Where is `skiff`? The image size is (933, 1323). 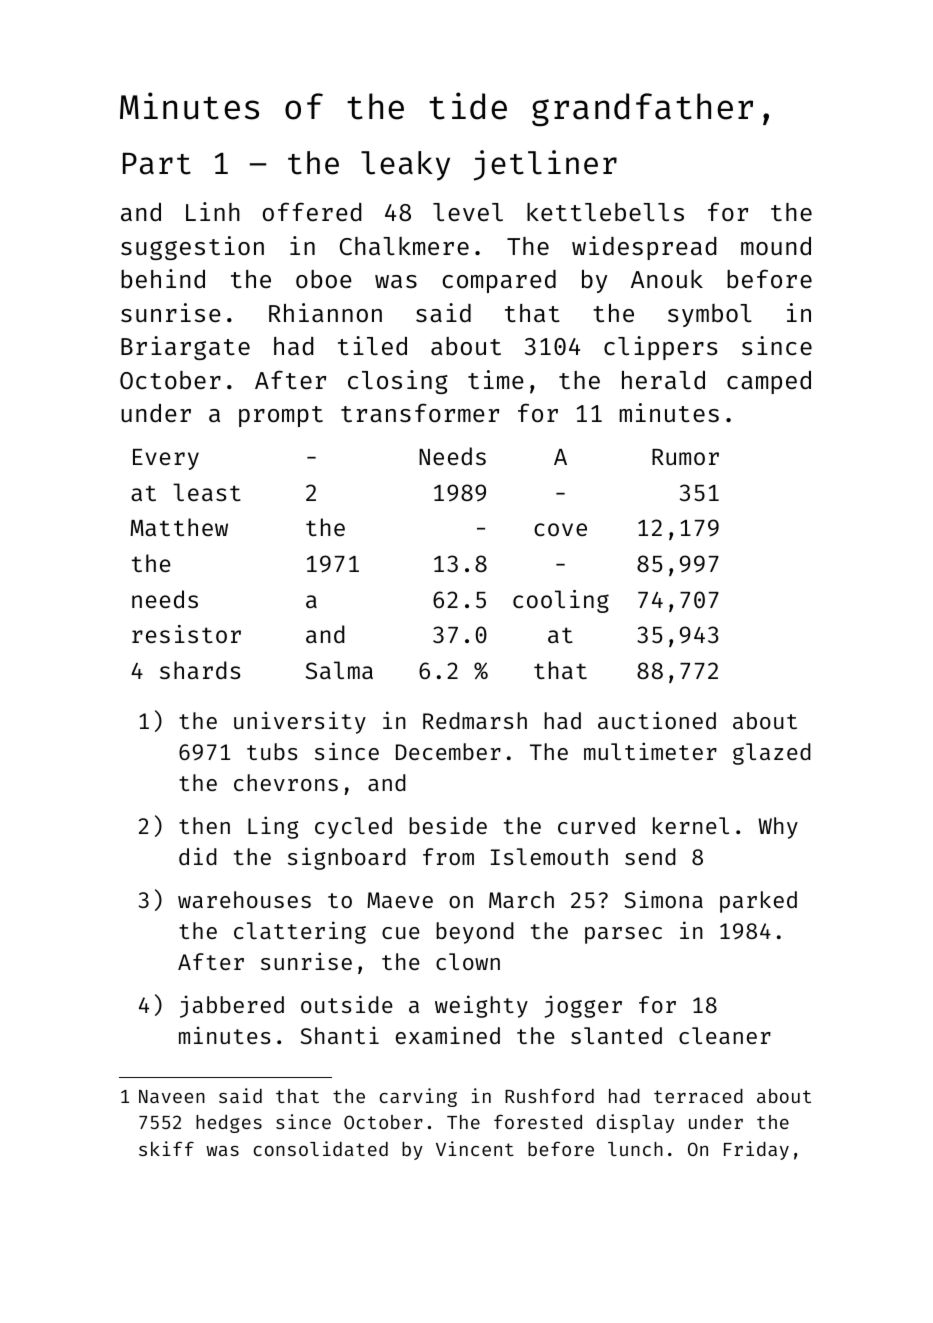
skiff is located at coordinates (166, 1148).
